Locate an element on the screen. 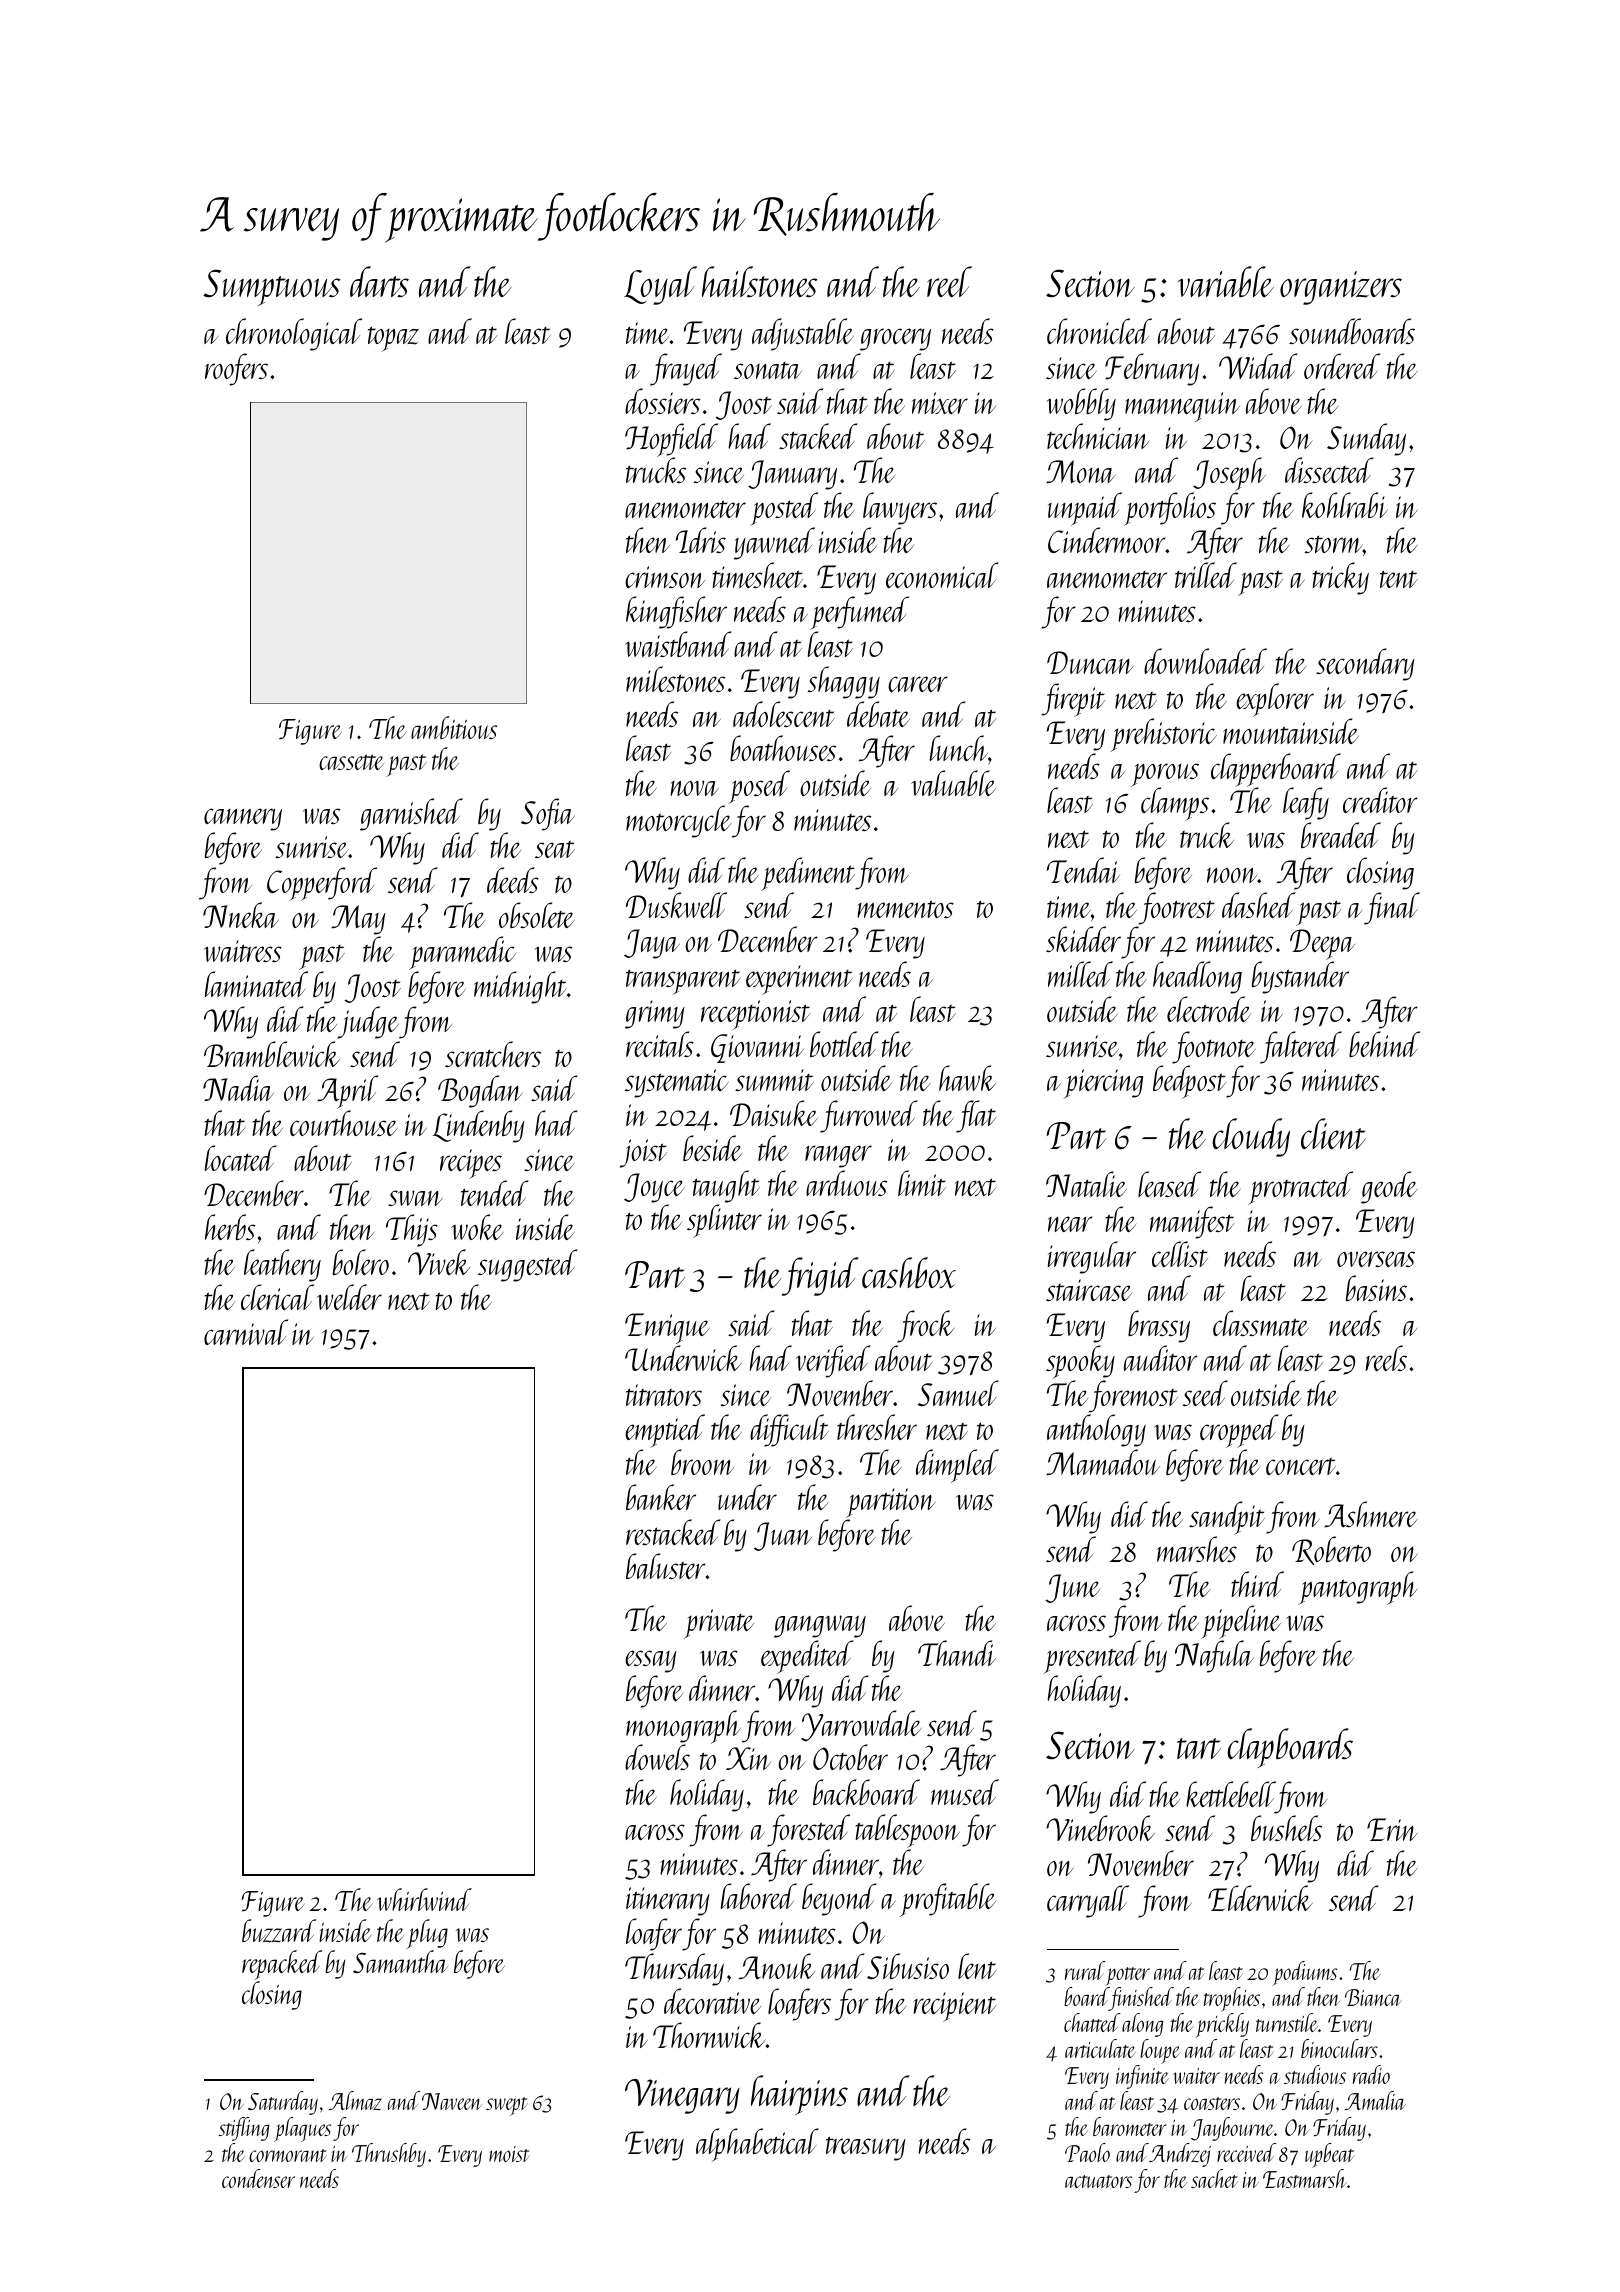  economical is located at coordinates (942, 575).
